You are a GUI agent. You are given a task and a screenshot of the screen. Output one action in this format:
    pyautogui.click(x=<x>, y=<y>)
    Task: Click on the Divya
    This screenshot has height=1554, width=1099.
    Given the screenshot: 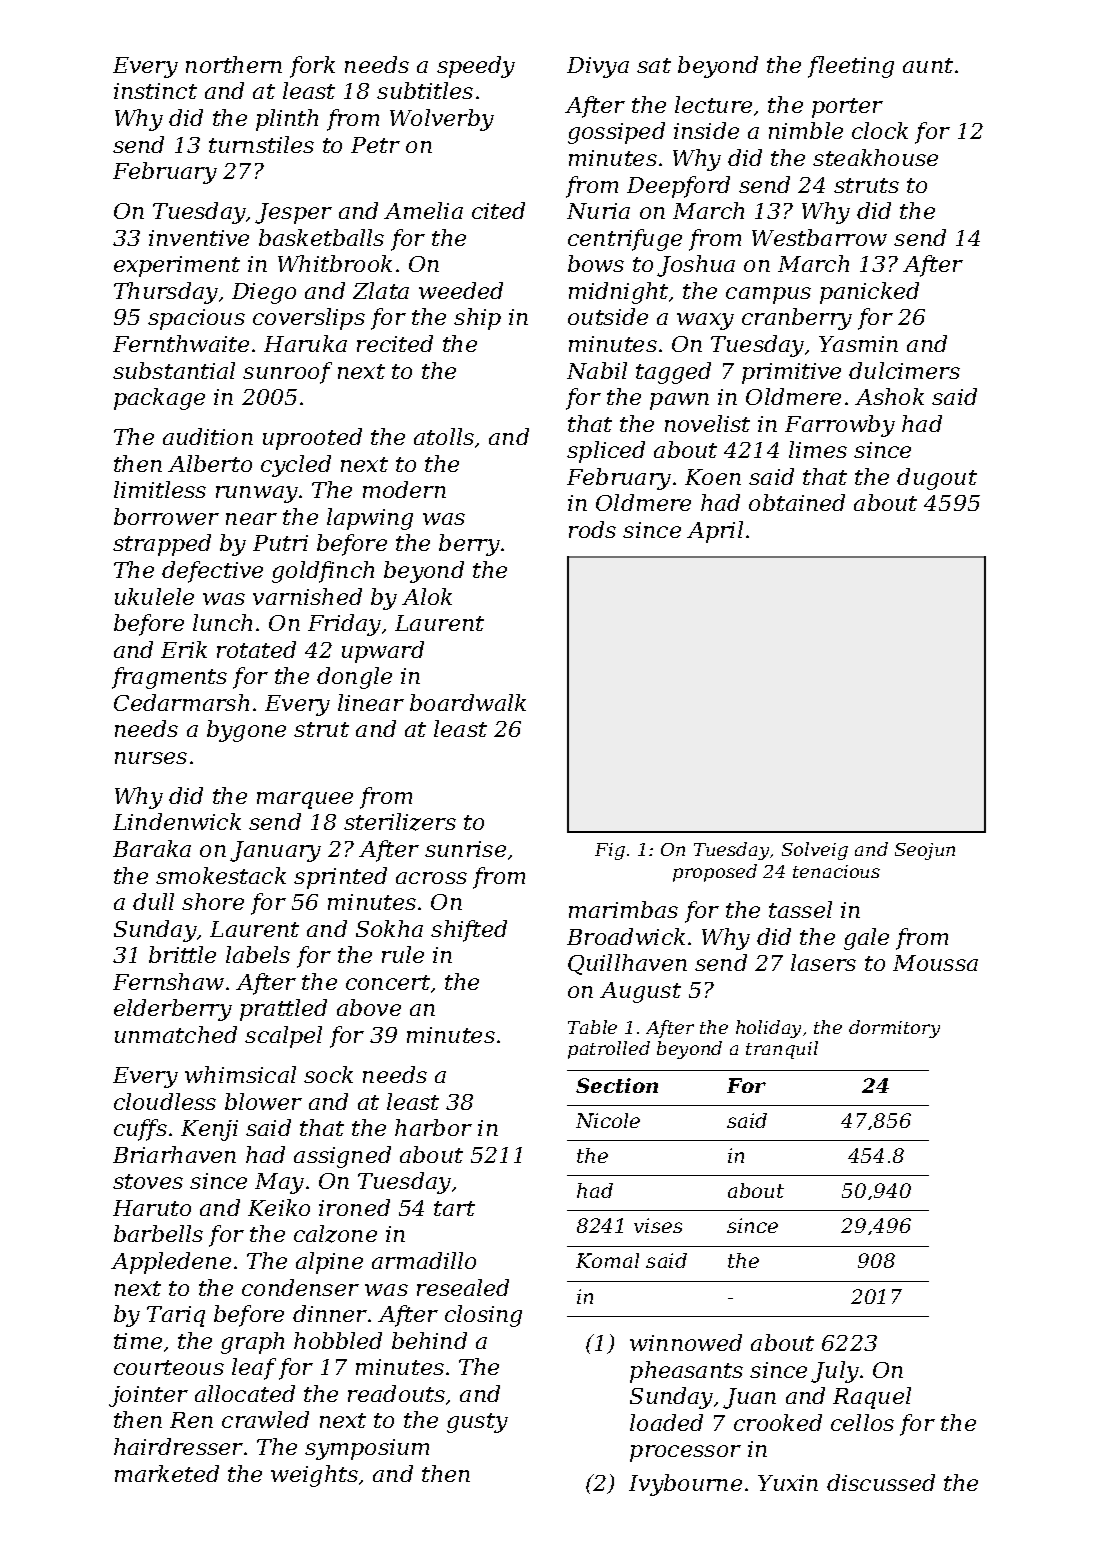 What is the action you would take?
    pyautogui.click(x=598, y=67)
